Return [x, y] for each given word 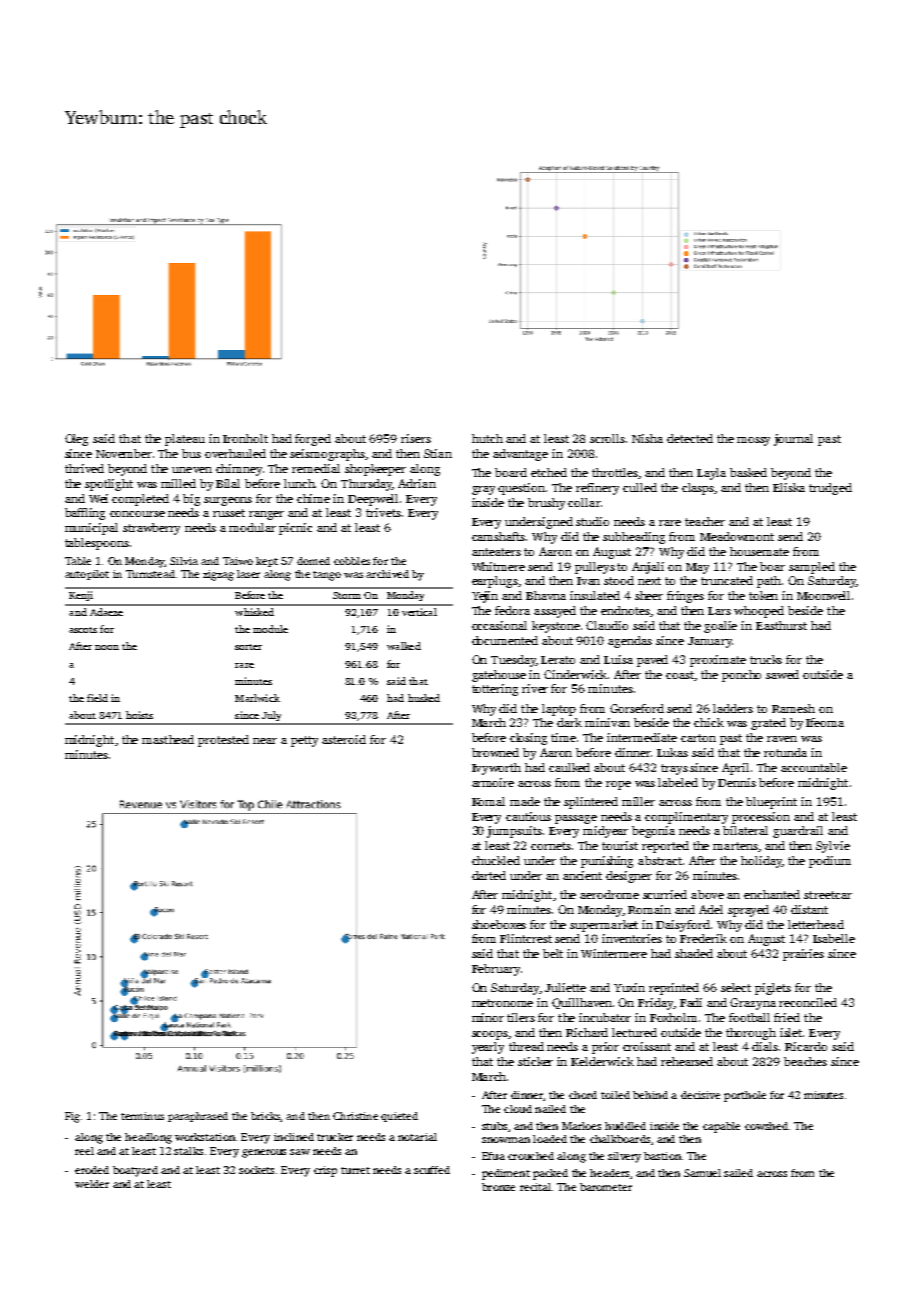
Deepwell [373, 500]
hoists [139, 715]
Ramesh [793, 708]
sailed [738, 1173]
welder [92, 1184]
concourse [137, 514]
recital [535, 1187]
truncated [727, 580]
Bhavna [546, 595]
